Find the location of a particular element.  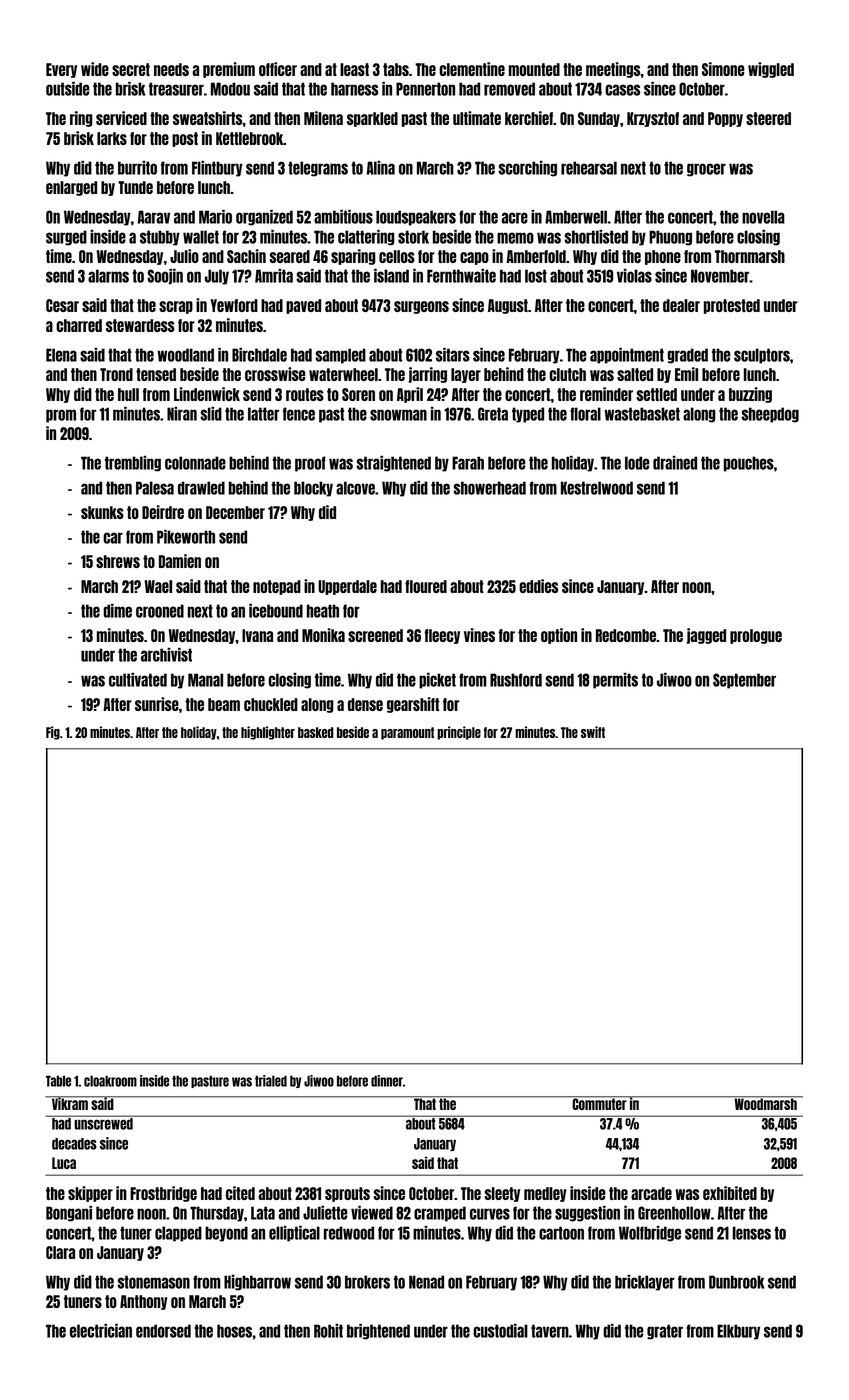

clementine is located at coordinates (472, 69).
